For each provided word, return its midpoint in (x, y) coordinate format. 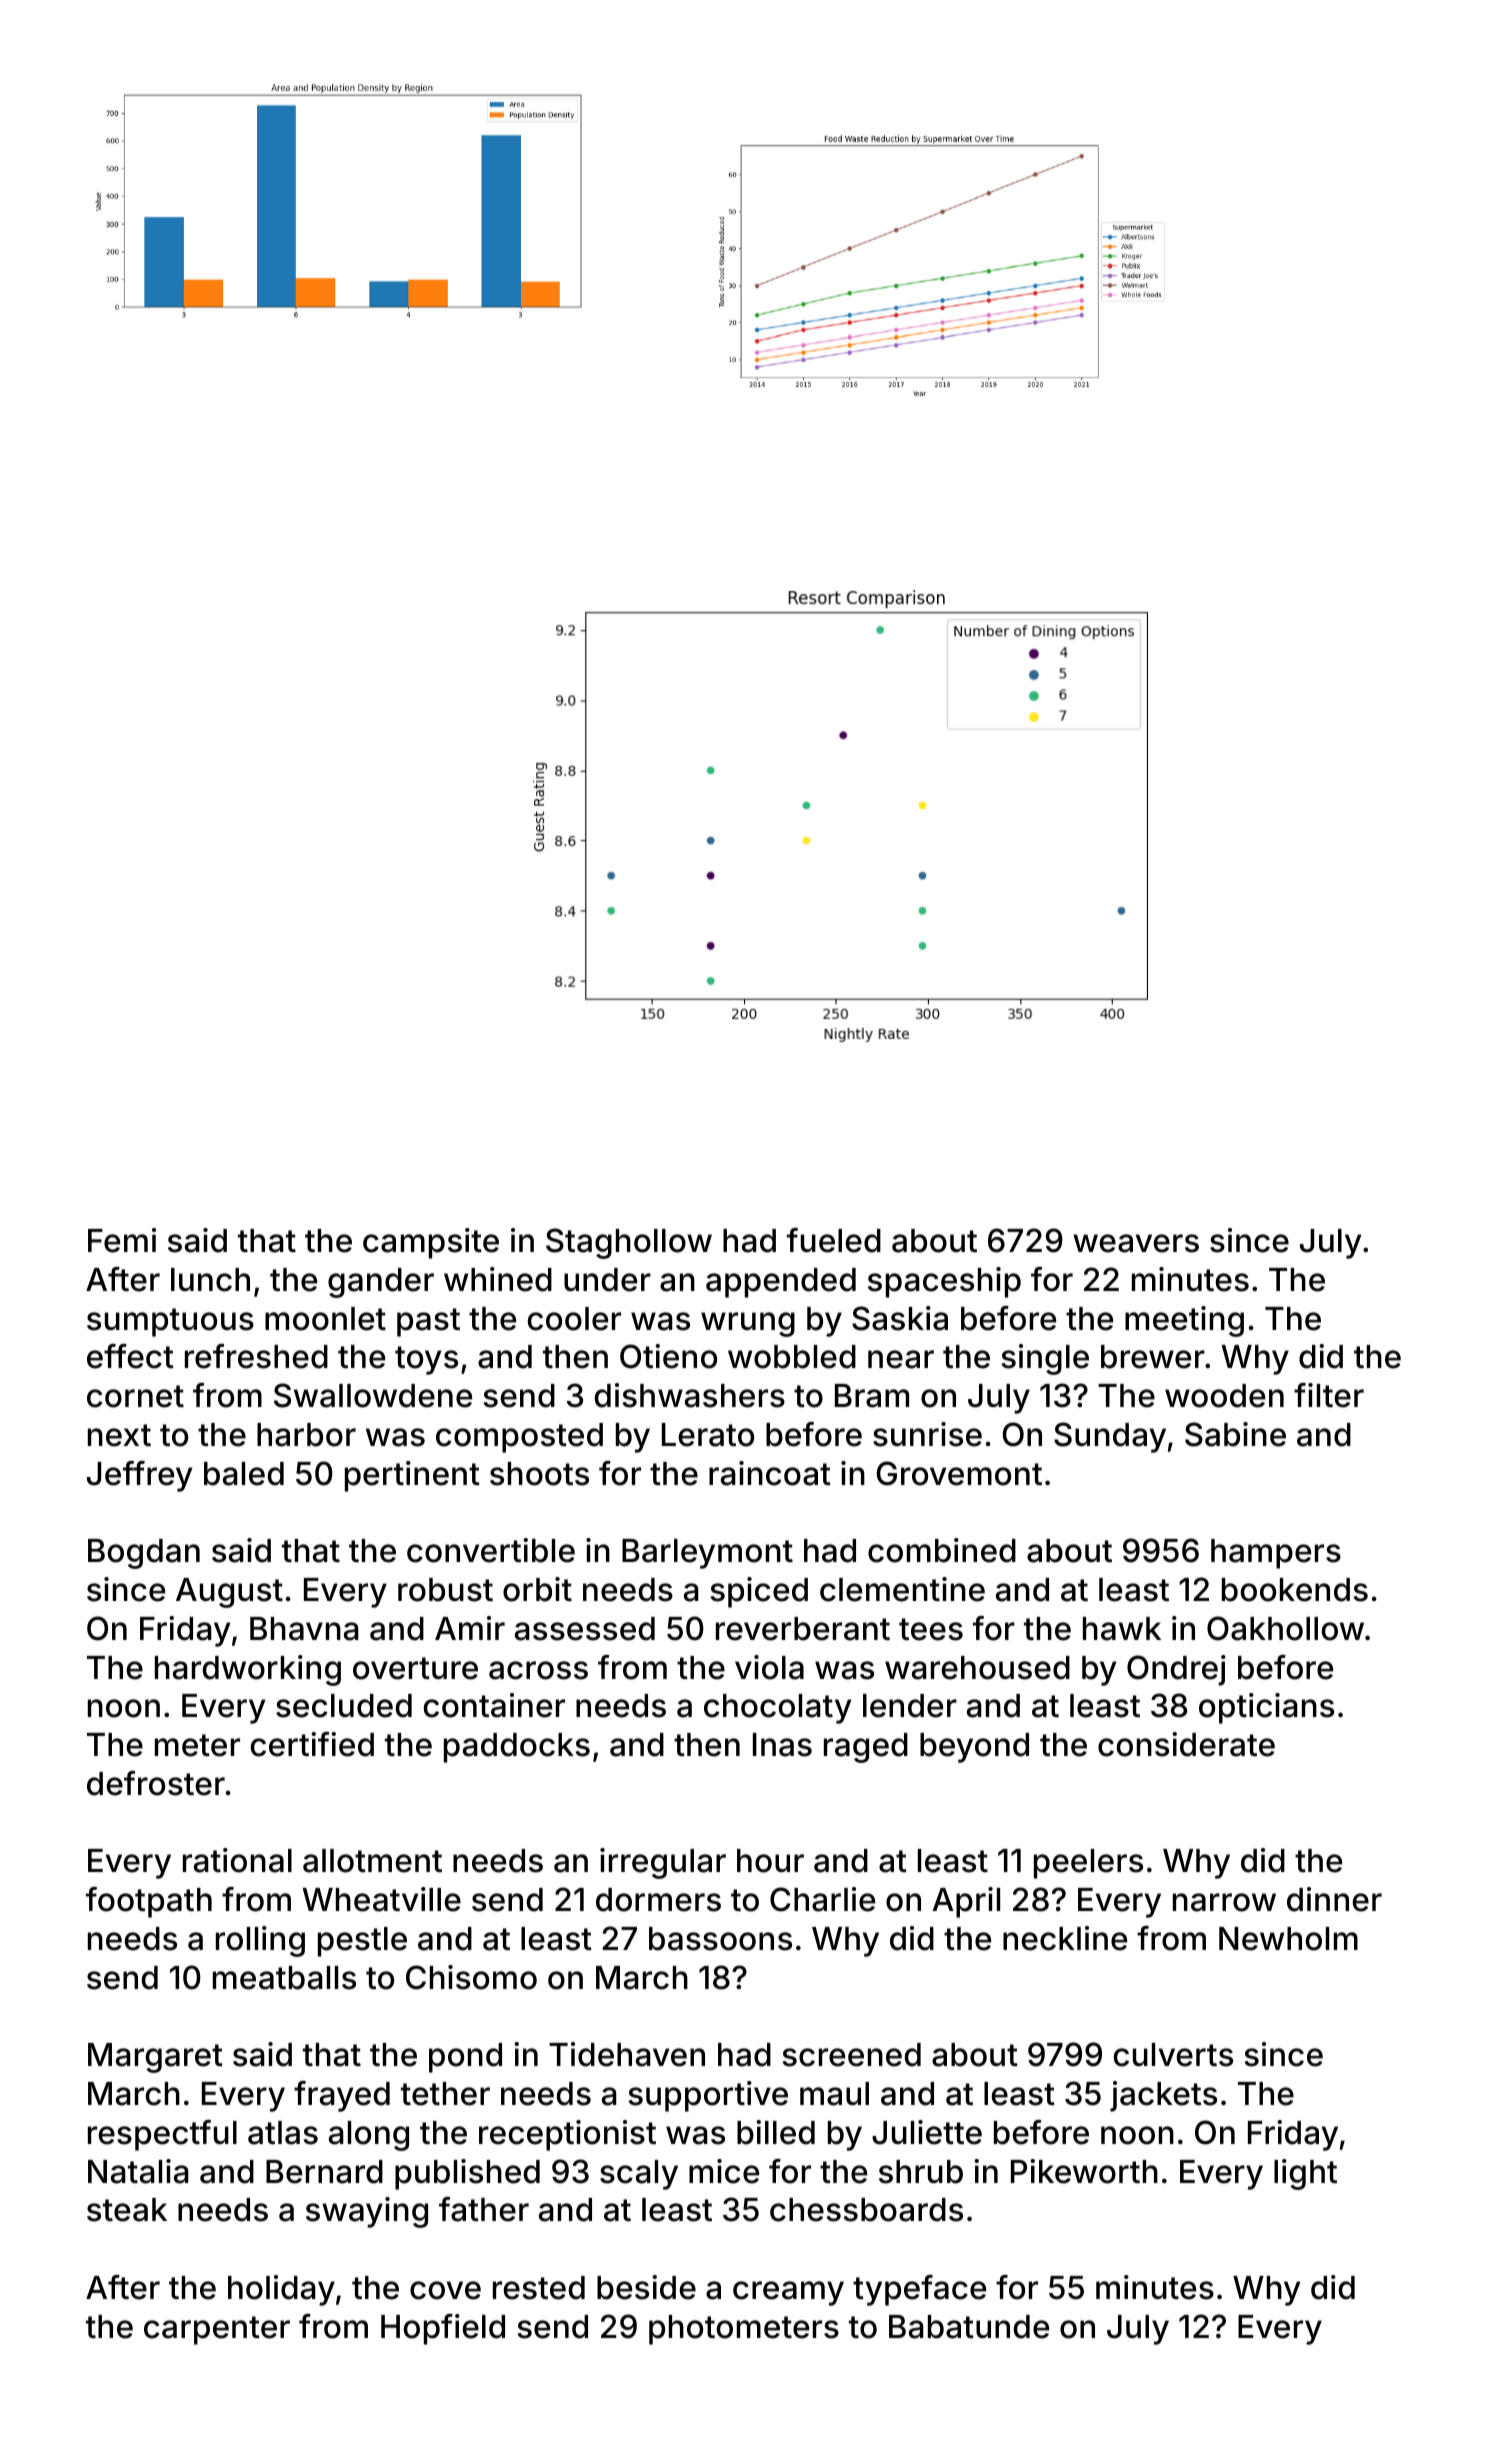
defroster (156, 1783)
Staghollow (629, 1243)
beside (646, 2287)
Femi (122, 1240)
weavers (1136, 1243)
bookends (1295, 1590)
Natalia (138, 2171)
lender (910, 1706)
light (1305, 2174)
